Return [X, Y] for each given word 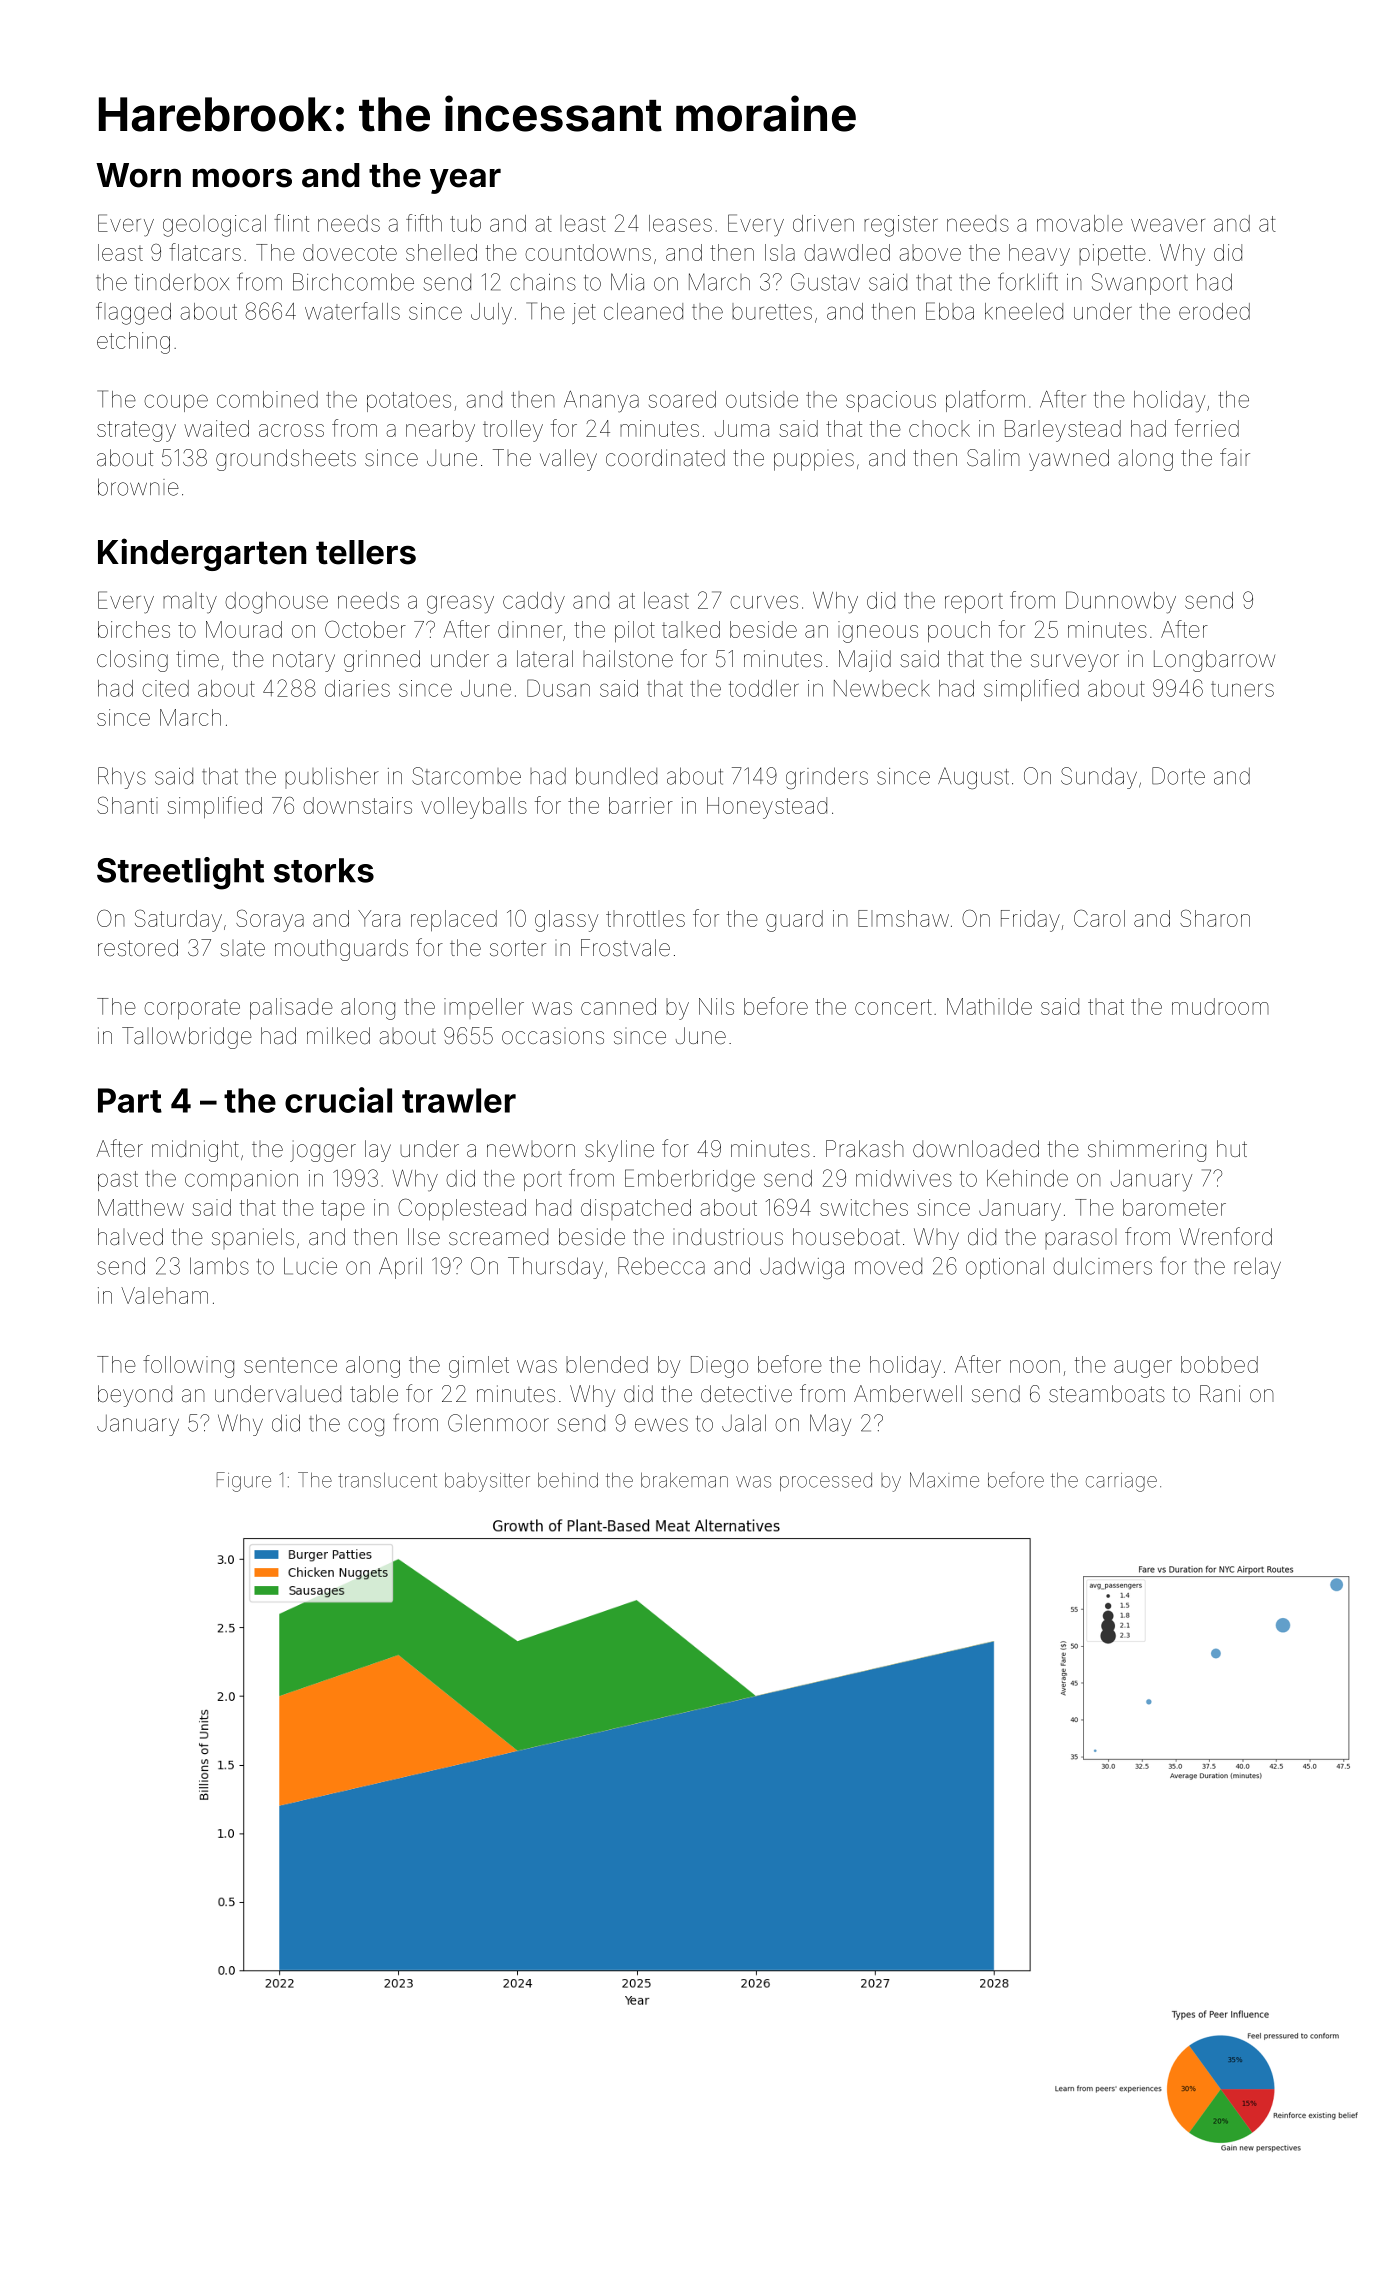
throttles [645, 918]
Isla [780, 252]
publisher [332, 778]
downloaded [976, 1149]
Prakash [865, 1149]
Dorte [1178, 776]
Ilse [424, 1237]
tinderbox [182, 282]
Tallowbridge [187, 1038]
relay [1257, 1268]
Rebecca [661, 1266]
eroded [1214, 311]
